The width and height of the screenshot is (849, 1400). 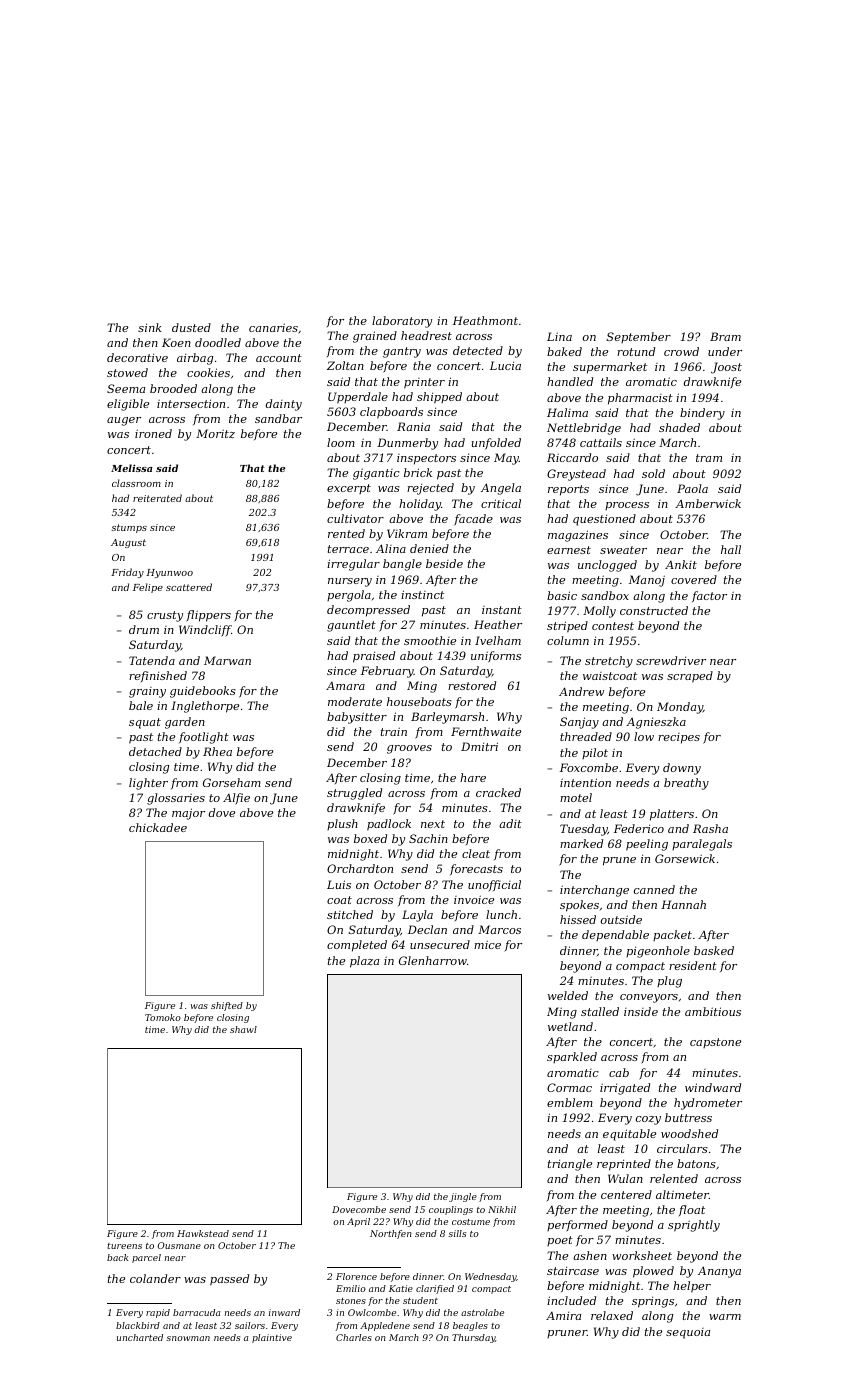 What do you see at coordinates (639, 337) in the screenshot?
I see `September` at bounding box center [639, 337].
